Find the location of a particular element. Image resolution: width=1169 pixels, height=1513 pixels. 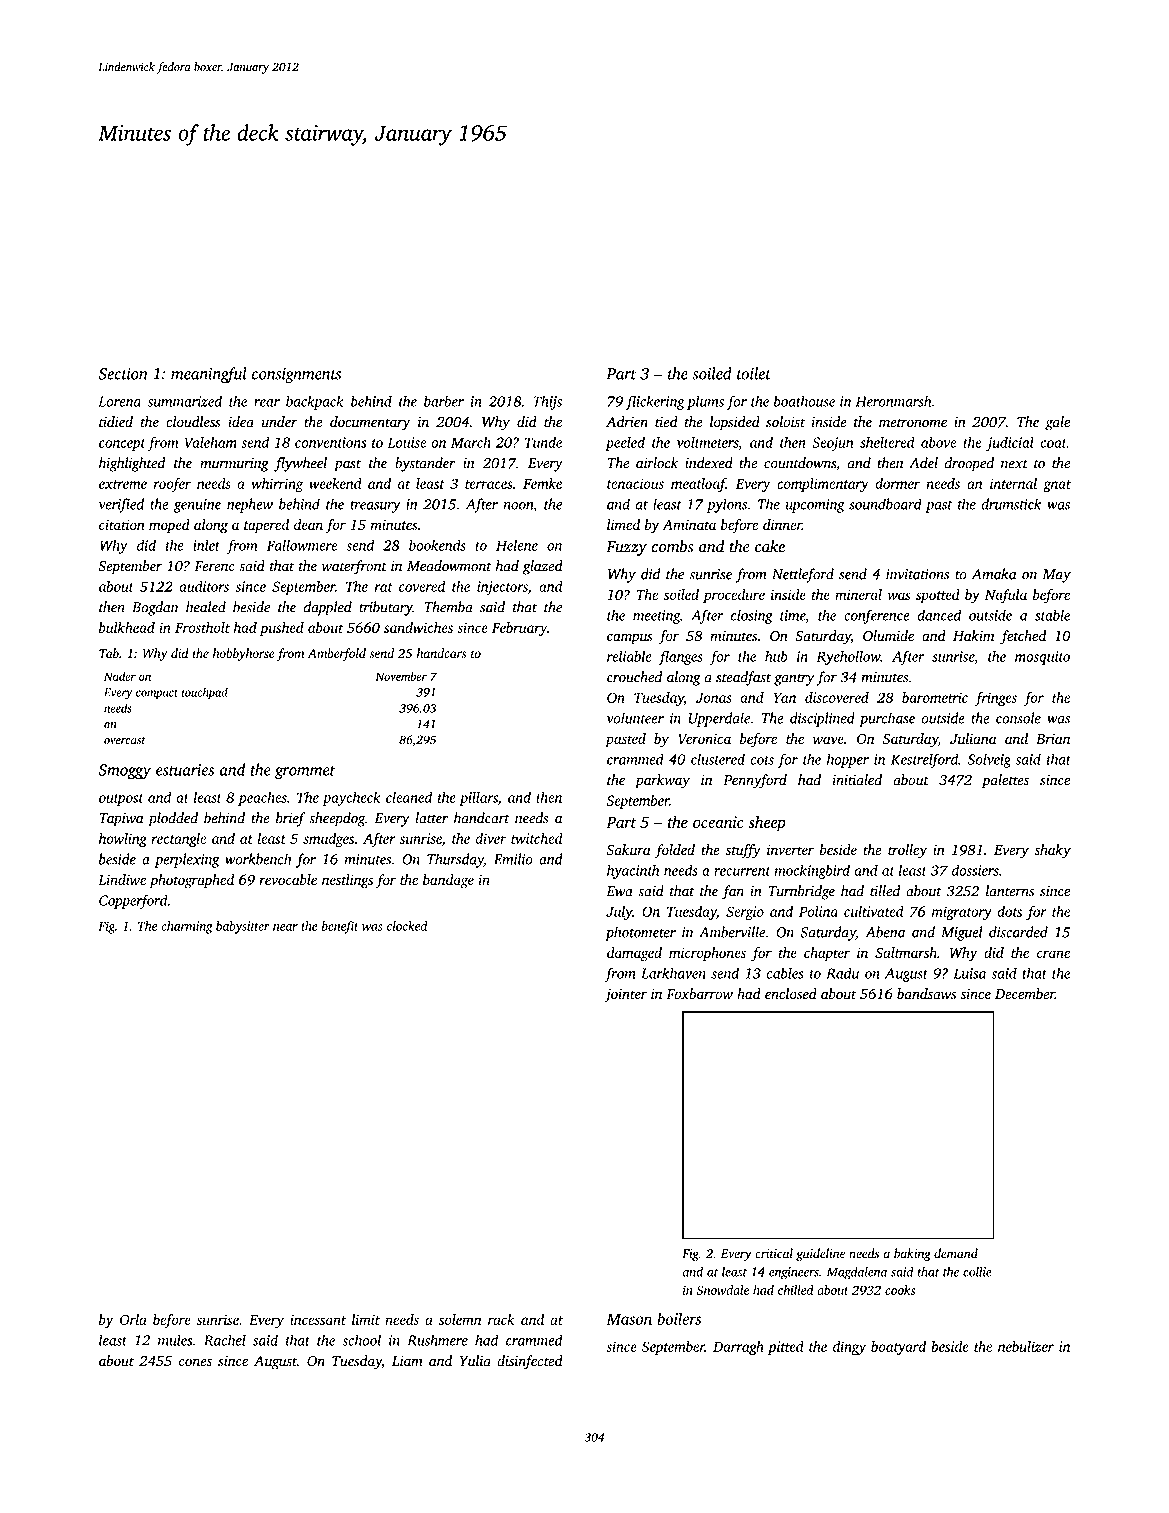

engineers is located at coordinates (794, 1273).
